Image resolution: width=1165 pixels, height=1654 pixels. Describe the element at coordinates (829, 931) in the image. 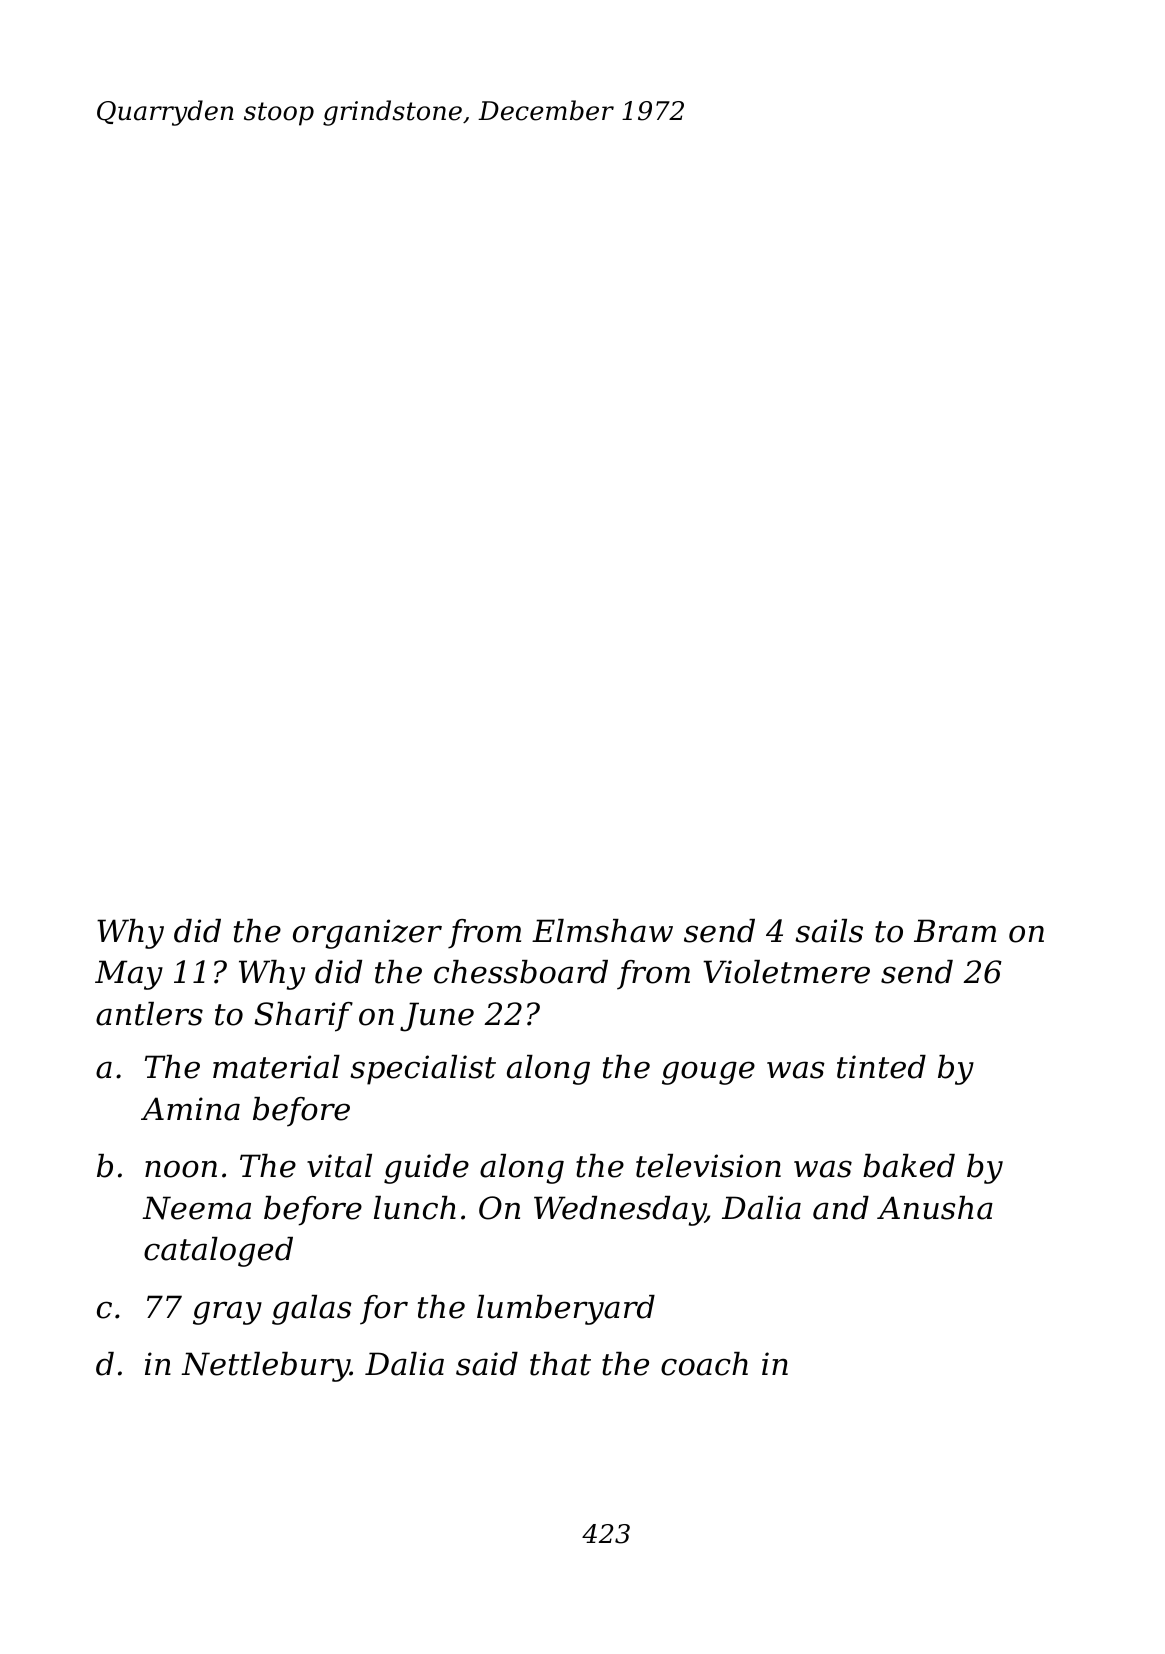

I see `sails` at that location.
